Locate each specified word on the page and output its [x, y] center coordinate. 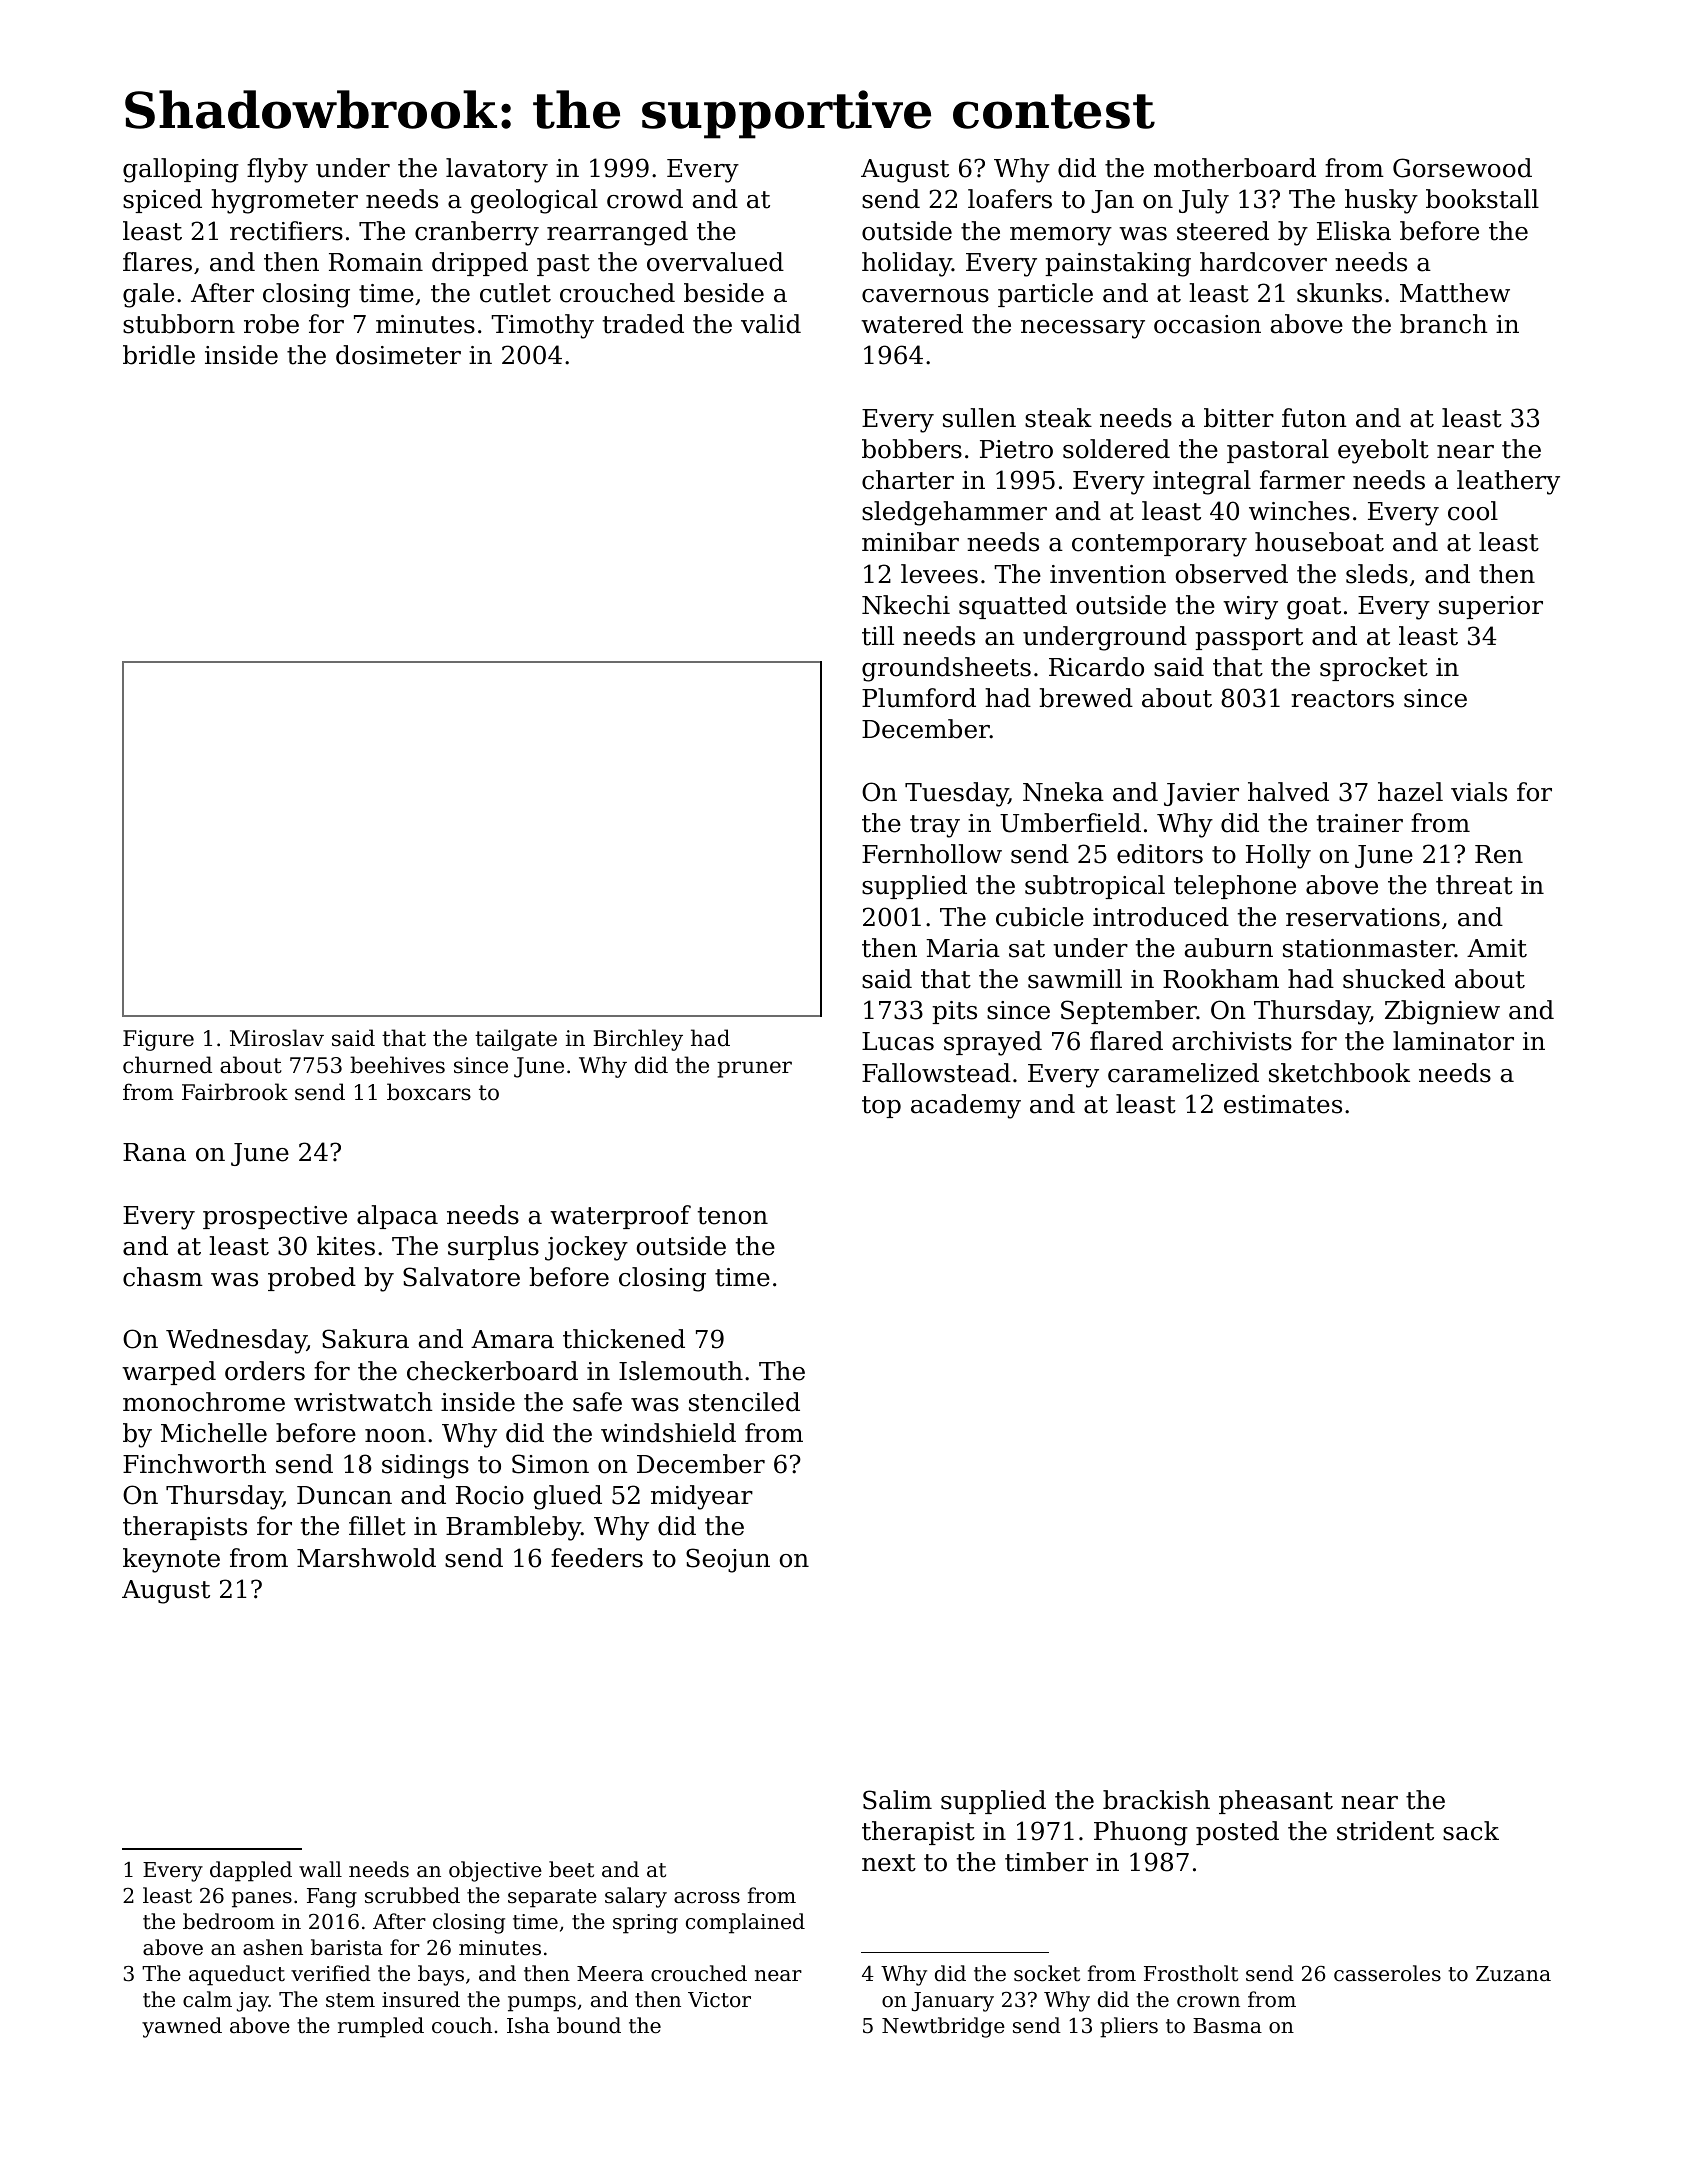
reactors [1342, 699]
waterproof [620, 1217]
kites [346, 1246]
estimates [1283, 1104]
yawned [182, 2027]
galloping [181, 170]
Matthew [1455, 293]
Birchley [638, 1040]
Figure [158, 1040]
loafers [1010, 199]
